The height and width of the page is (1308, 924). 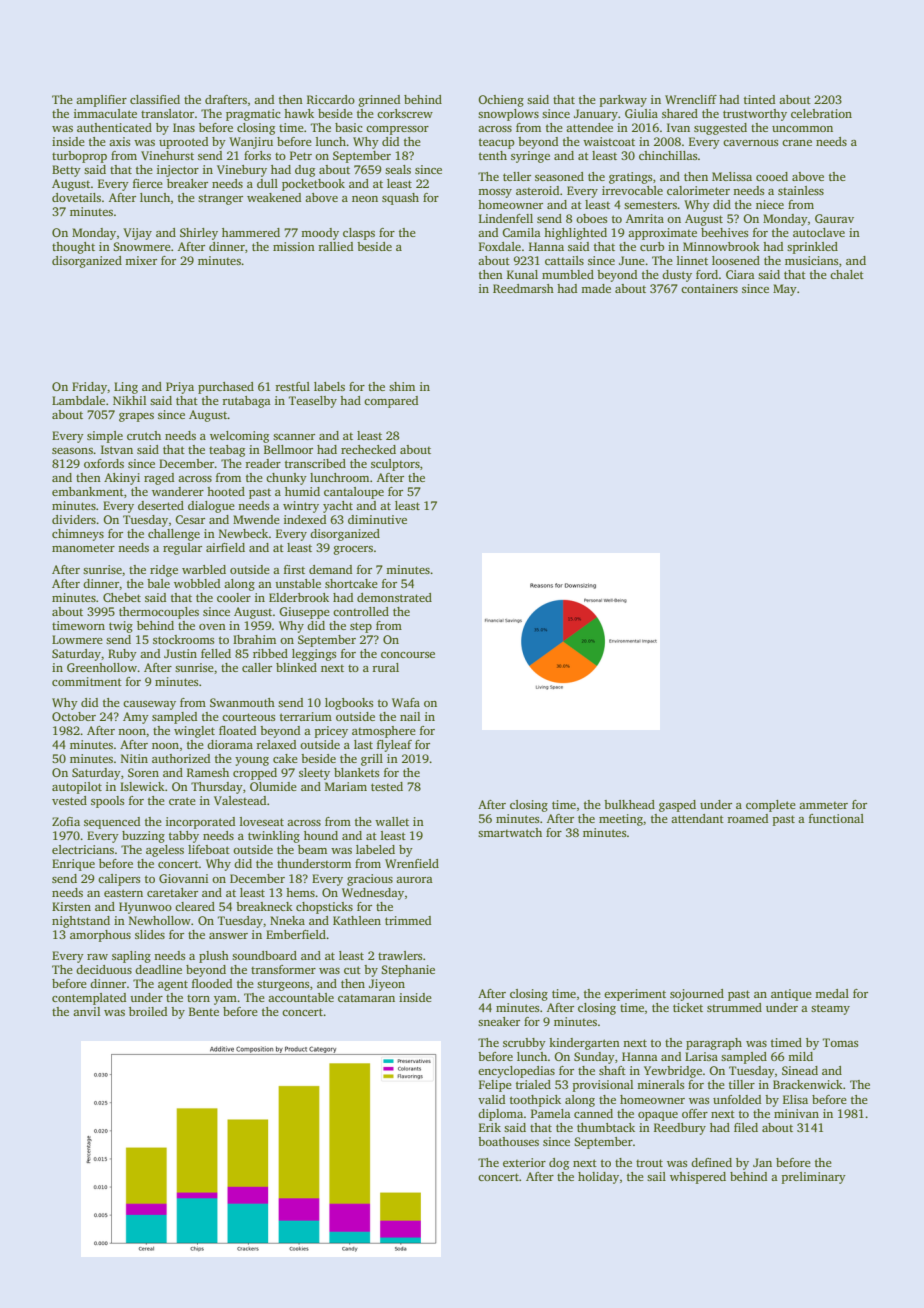 I want to click on Zofia, so click(x=66, y=821).
